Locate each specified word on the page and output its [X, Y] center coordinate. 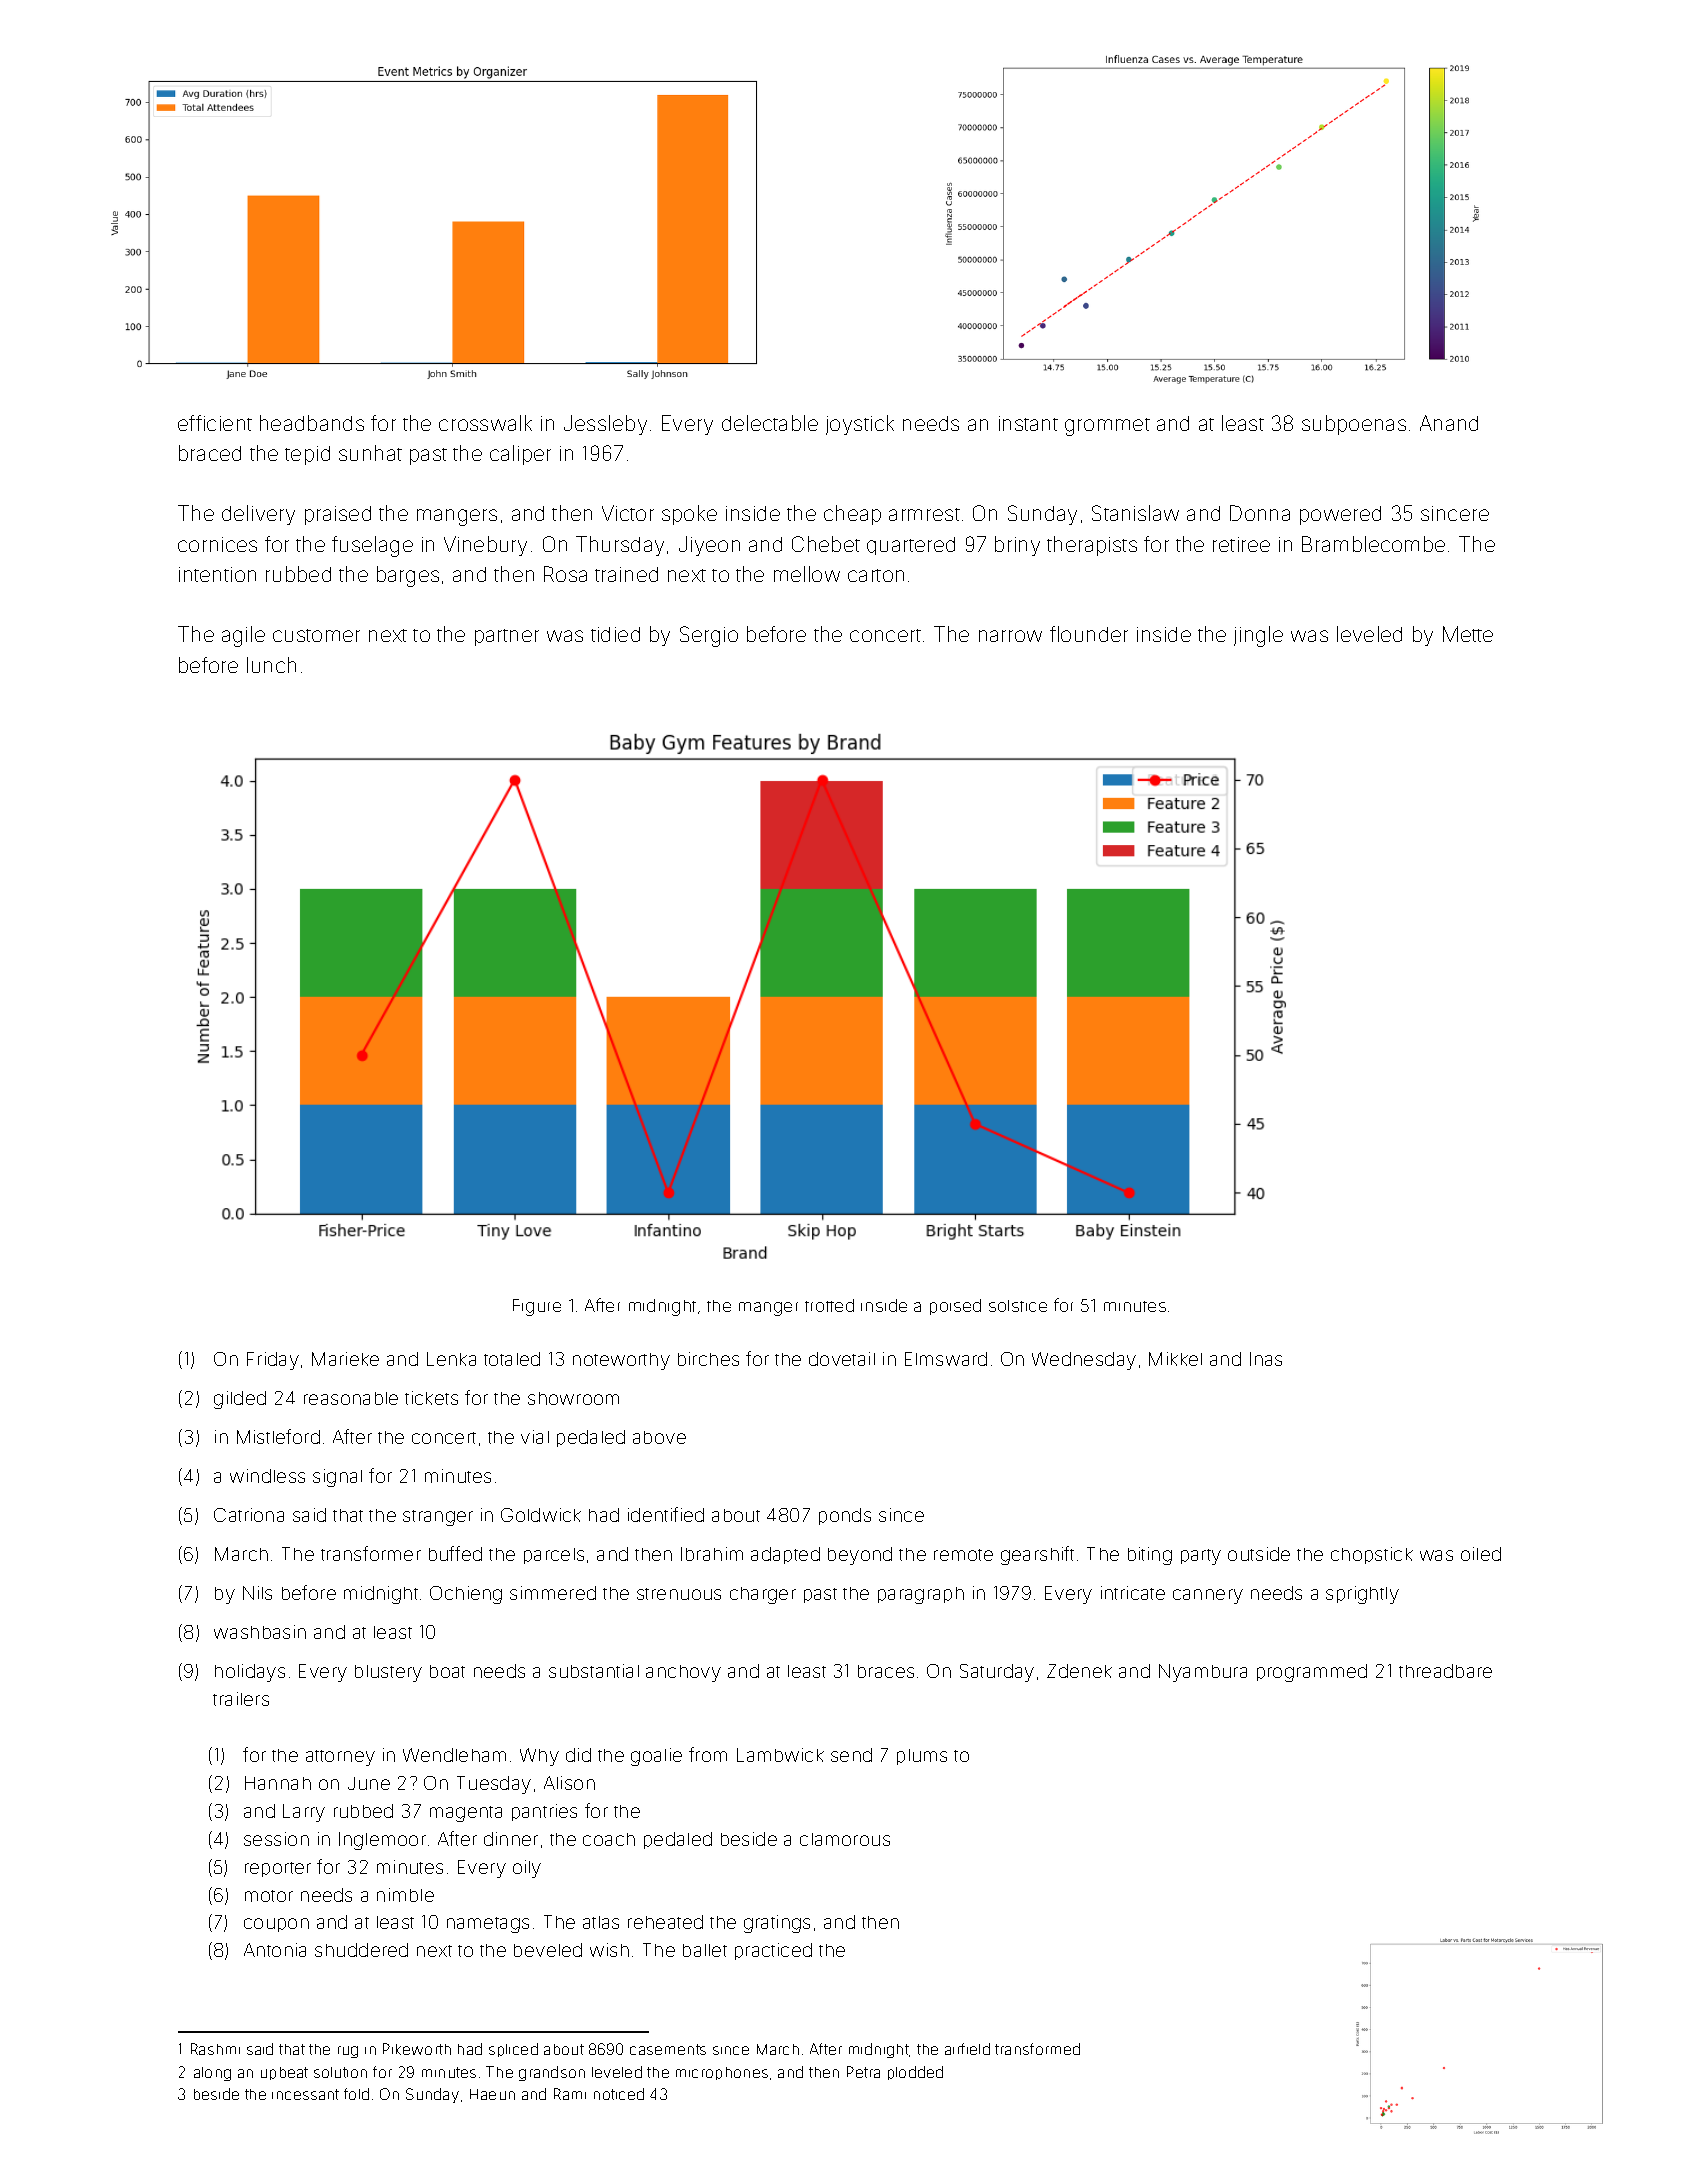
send [851, 1755]
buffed [455, 1553]
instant [1028, 423]
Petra [863, 2072]
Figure [537, 1307]
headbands [312, 423]
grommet [1107, 427]
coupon [276, 1925]
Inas [1266, 1359]
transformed [1037, 2049]
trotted [829, 1305]
